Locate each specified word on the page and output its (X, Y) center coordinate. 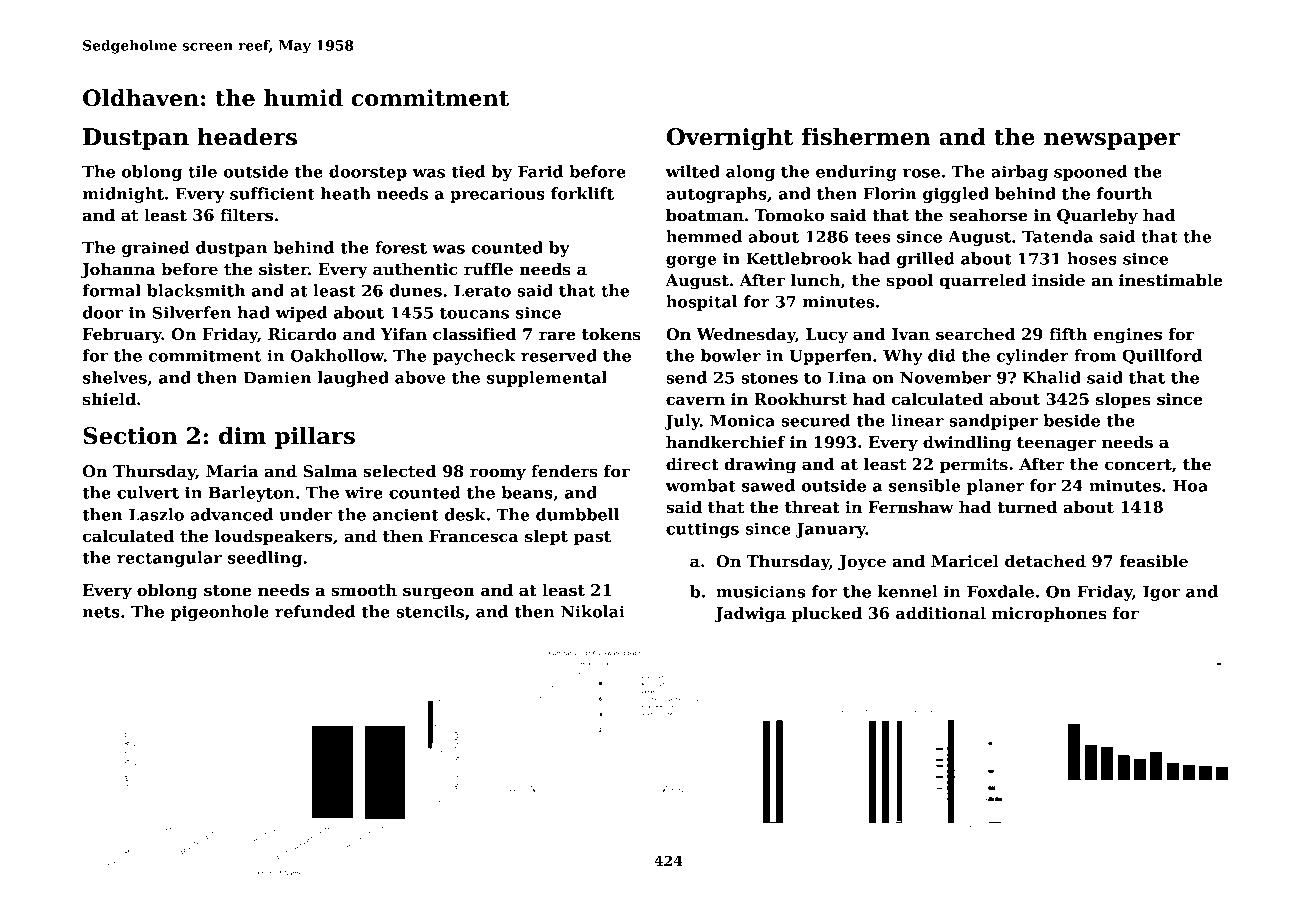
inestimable (1171, 280)
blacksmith (196, 290)
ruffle (488, 269)
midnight (123, 195)
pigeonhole (220, 613)
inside (1058, 280)
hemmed (704, 236)
